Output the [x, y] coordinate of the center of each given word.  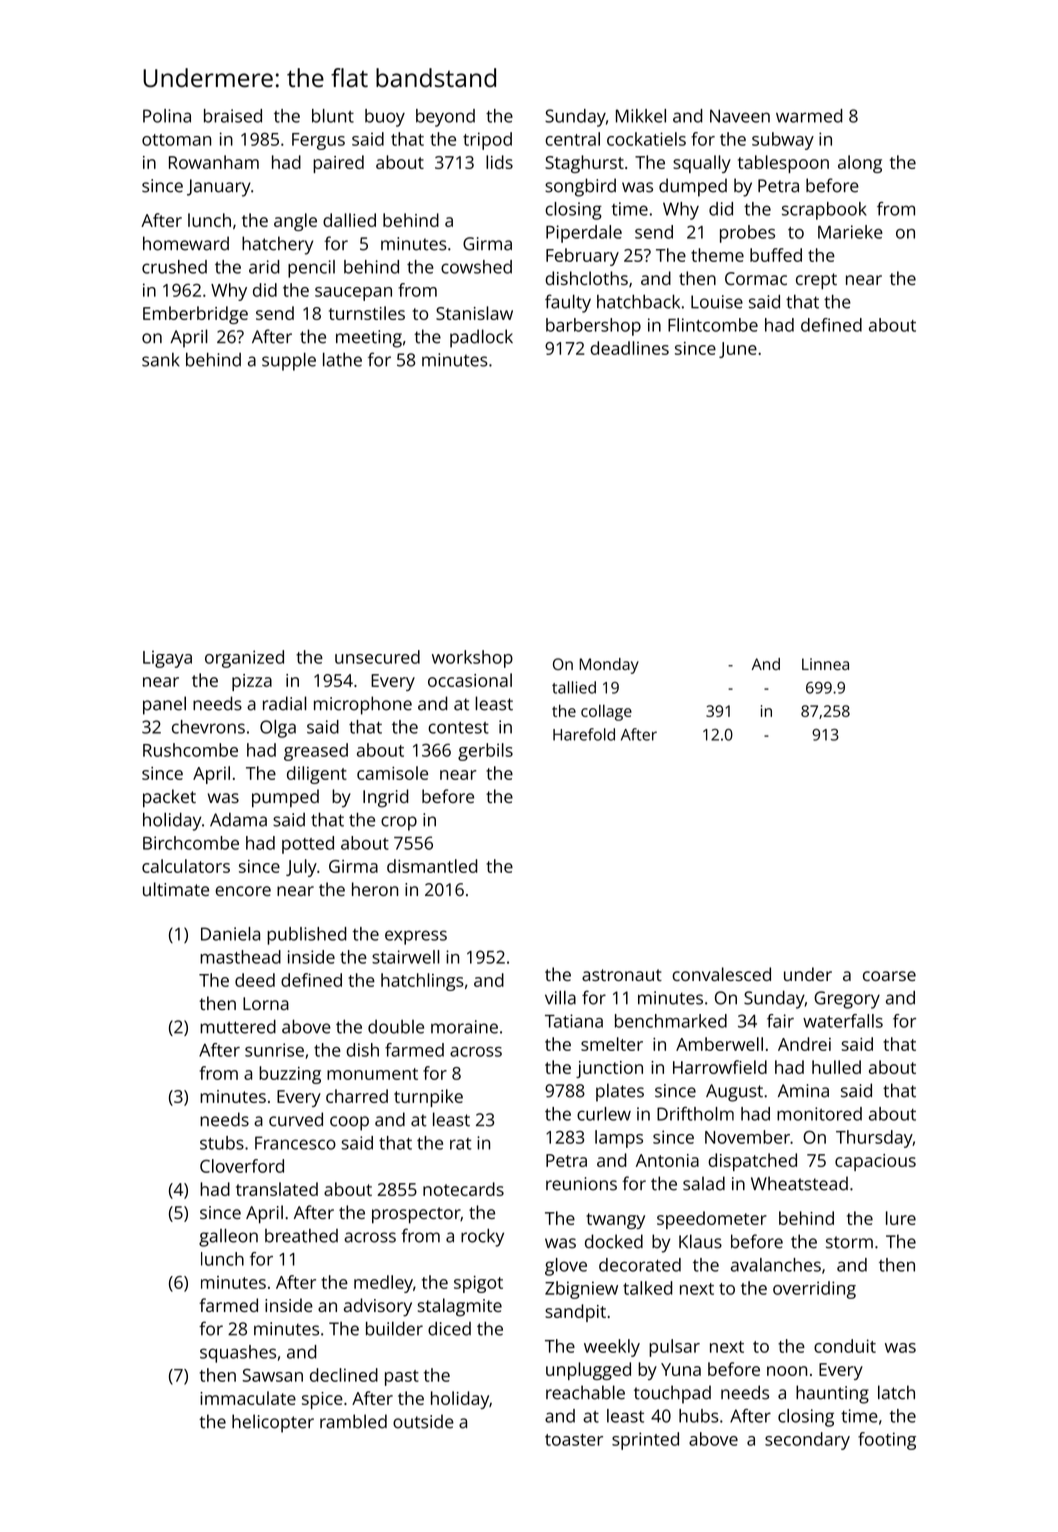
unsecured [377, 657]
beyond [445, 118]
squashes [238, 1354]
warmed [809, 116]
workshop [472, 659]
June [738, 350]
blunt [333, 116]
